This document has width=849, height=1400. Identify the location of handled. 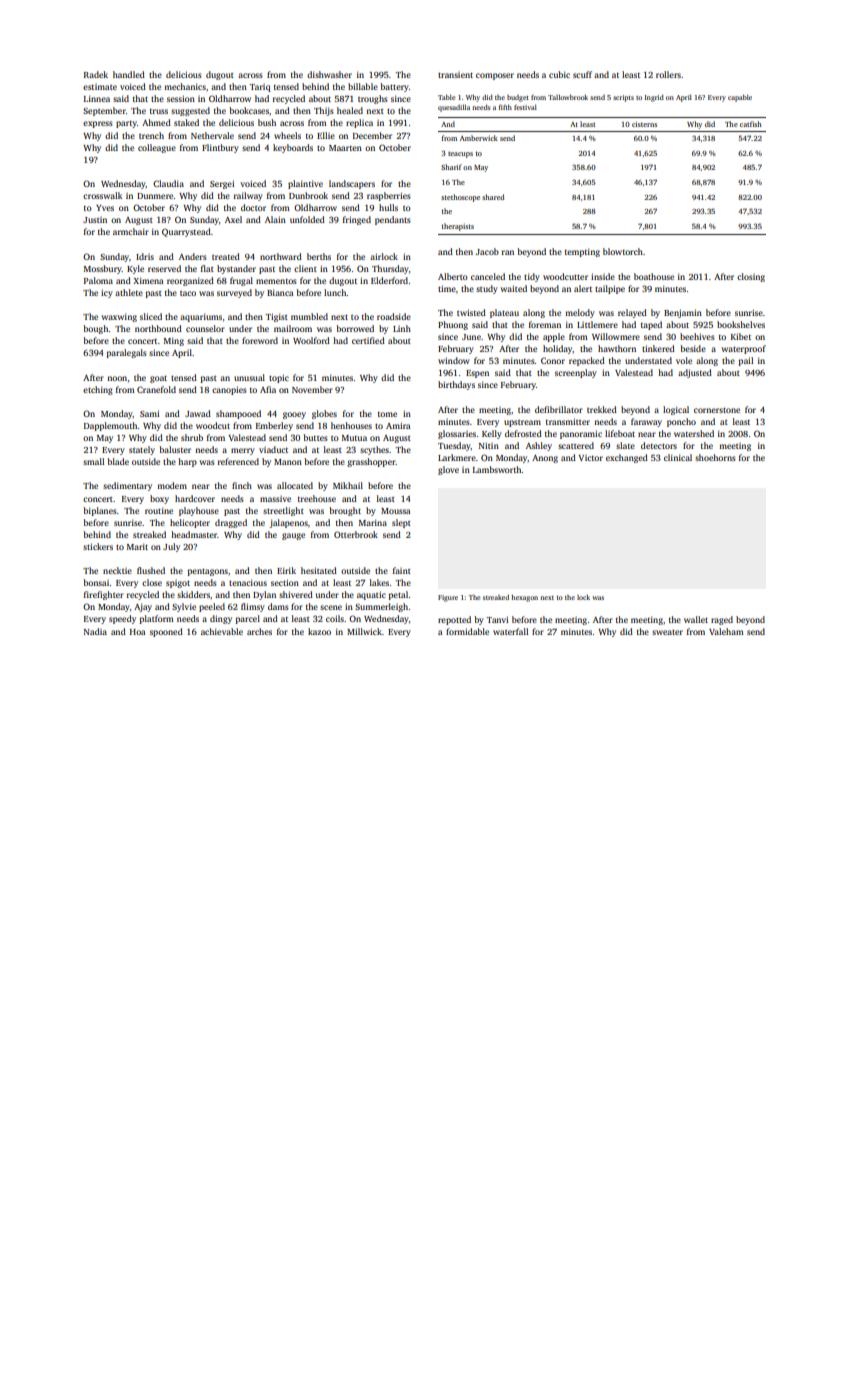
(129, 74).
